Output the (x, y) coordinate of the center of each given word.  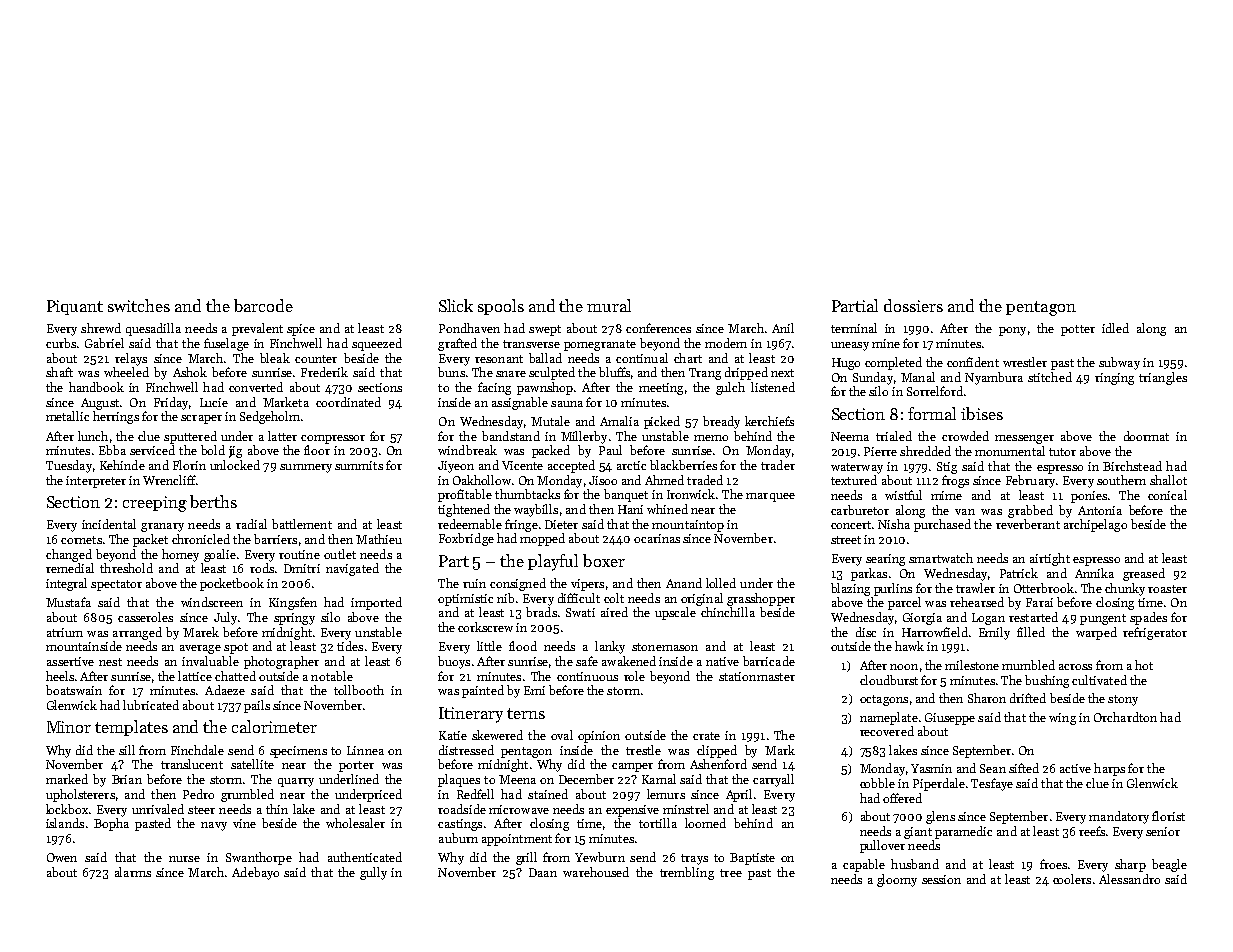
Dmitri (302, 568)
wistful (903, 495)
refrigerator (1155, 633)
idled (1115, 328)
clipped (717, 751)
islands (65, 823)
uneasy (850, 346)
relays (131, 359)
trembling (687, 873)
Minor (69, 727)
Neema (850, 436)
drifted (1028, 698)
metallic (67, 416)
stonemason (665, 647)
